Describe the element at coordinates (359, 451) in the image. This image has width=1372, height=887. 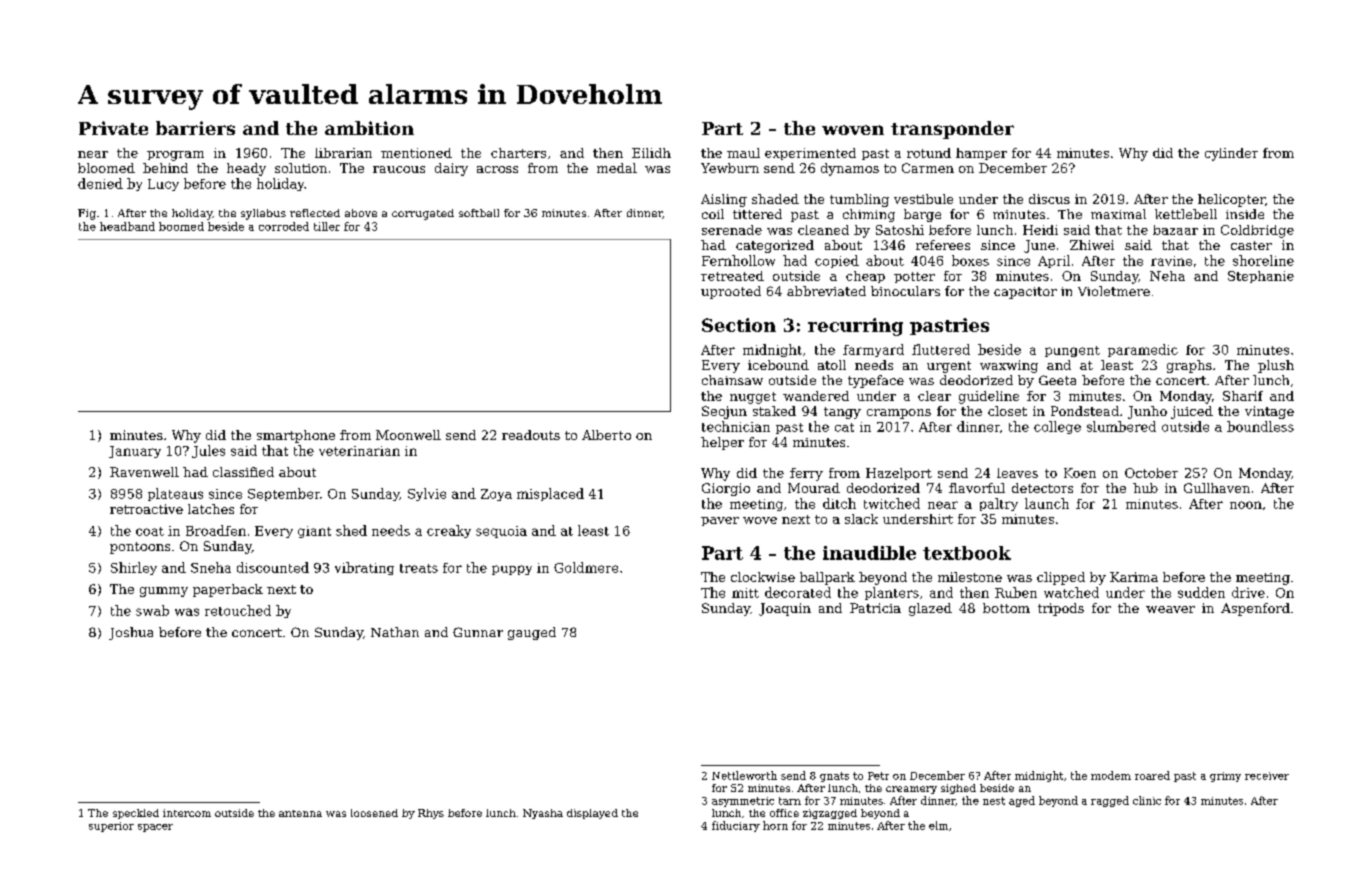
I see `veterinarian` at that location.
